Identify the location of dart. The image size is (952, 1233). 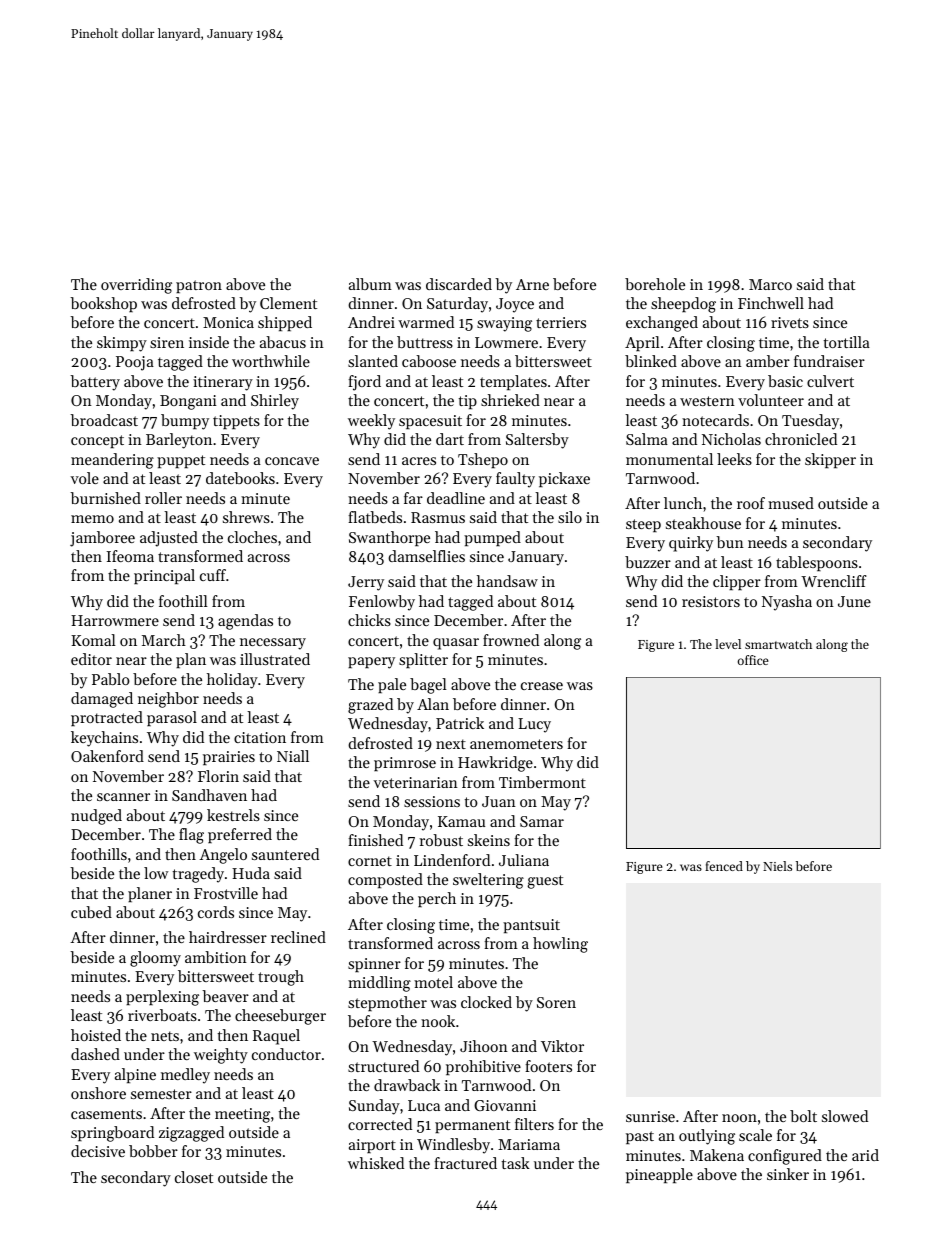
(450, 439).
